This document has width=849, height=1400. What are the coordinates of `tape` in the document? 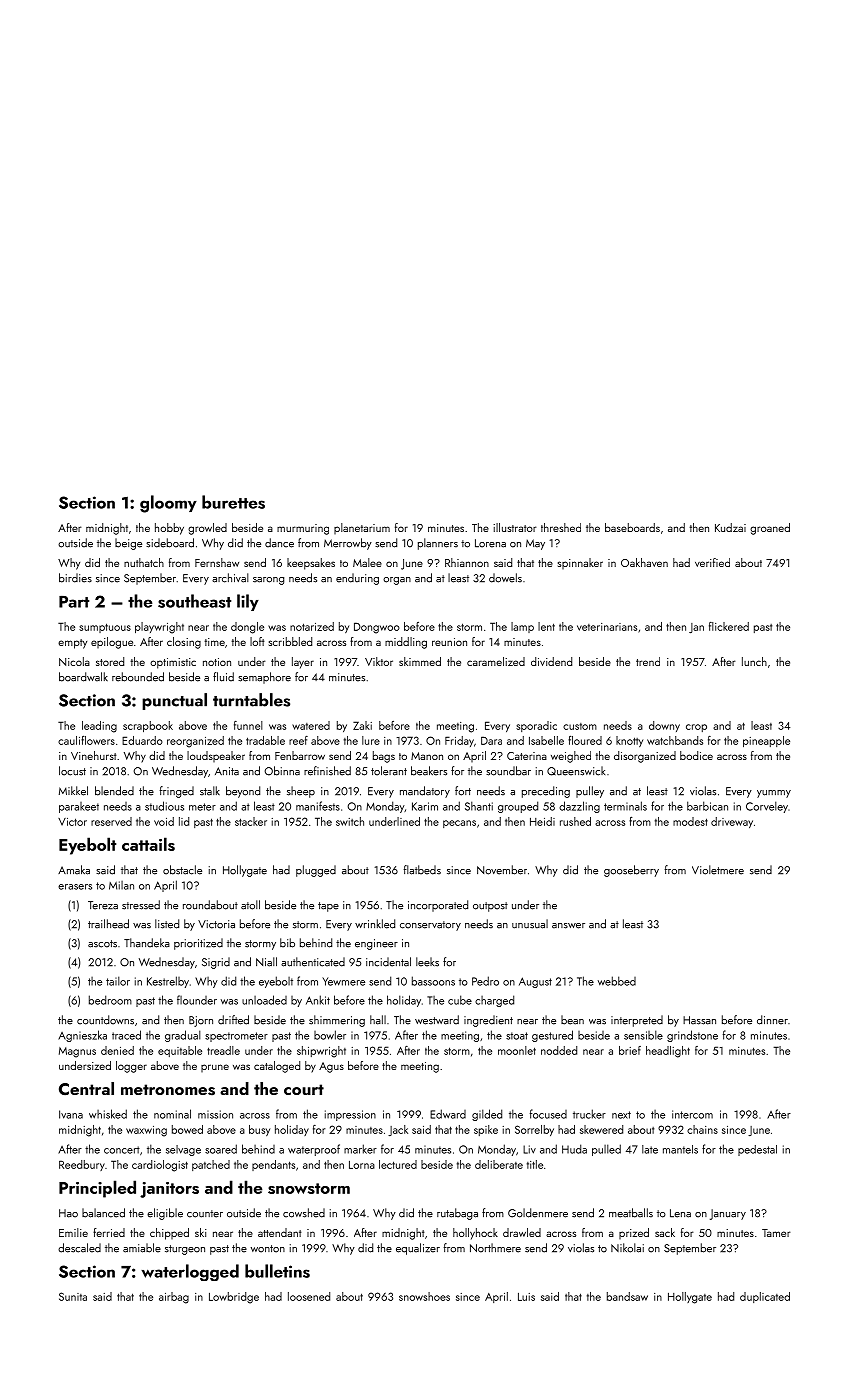 It's located at (328, 907).
